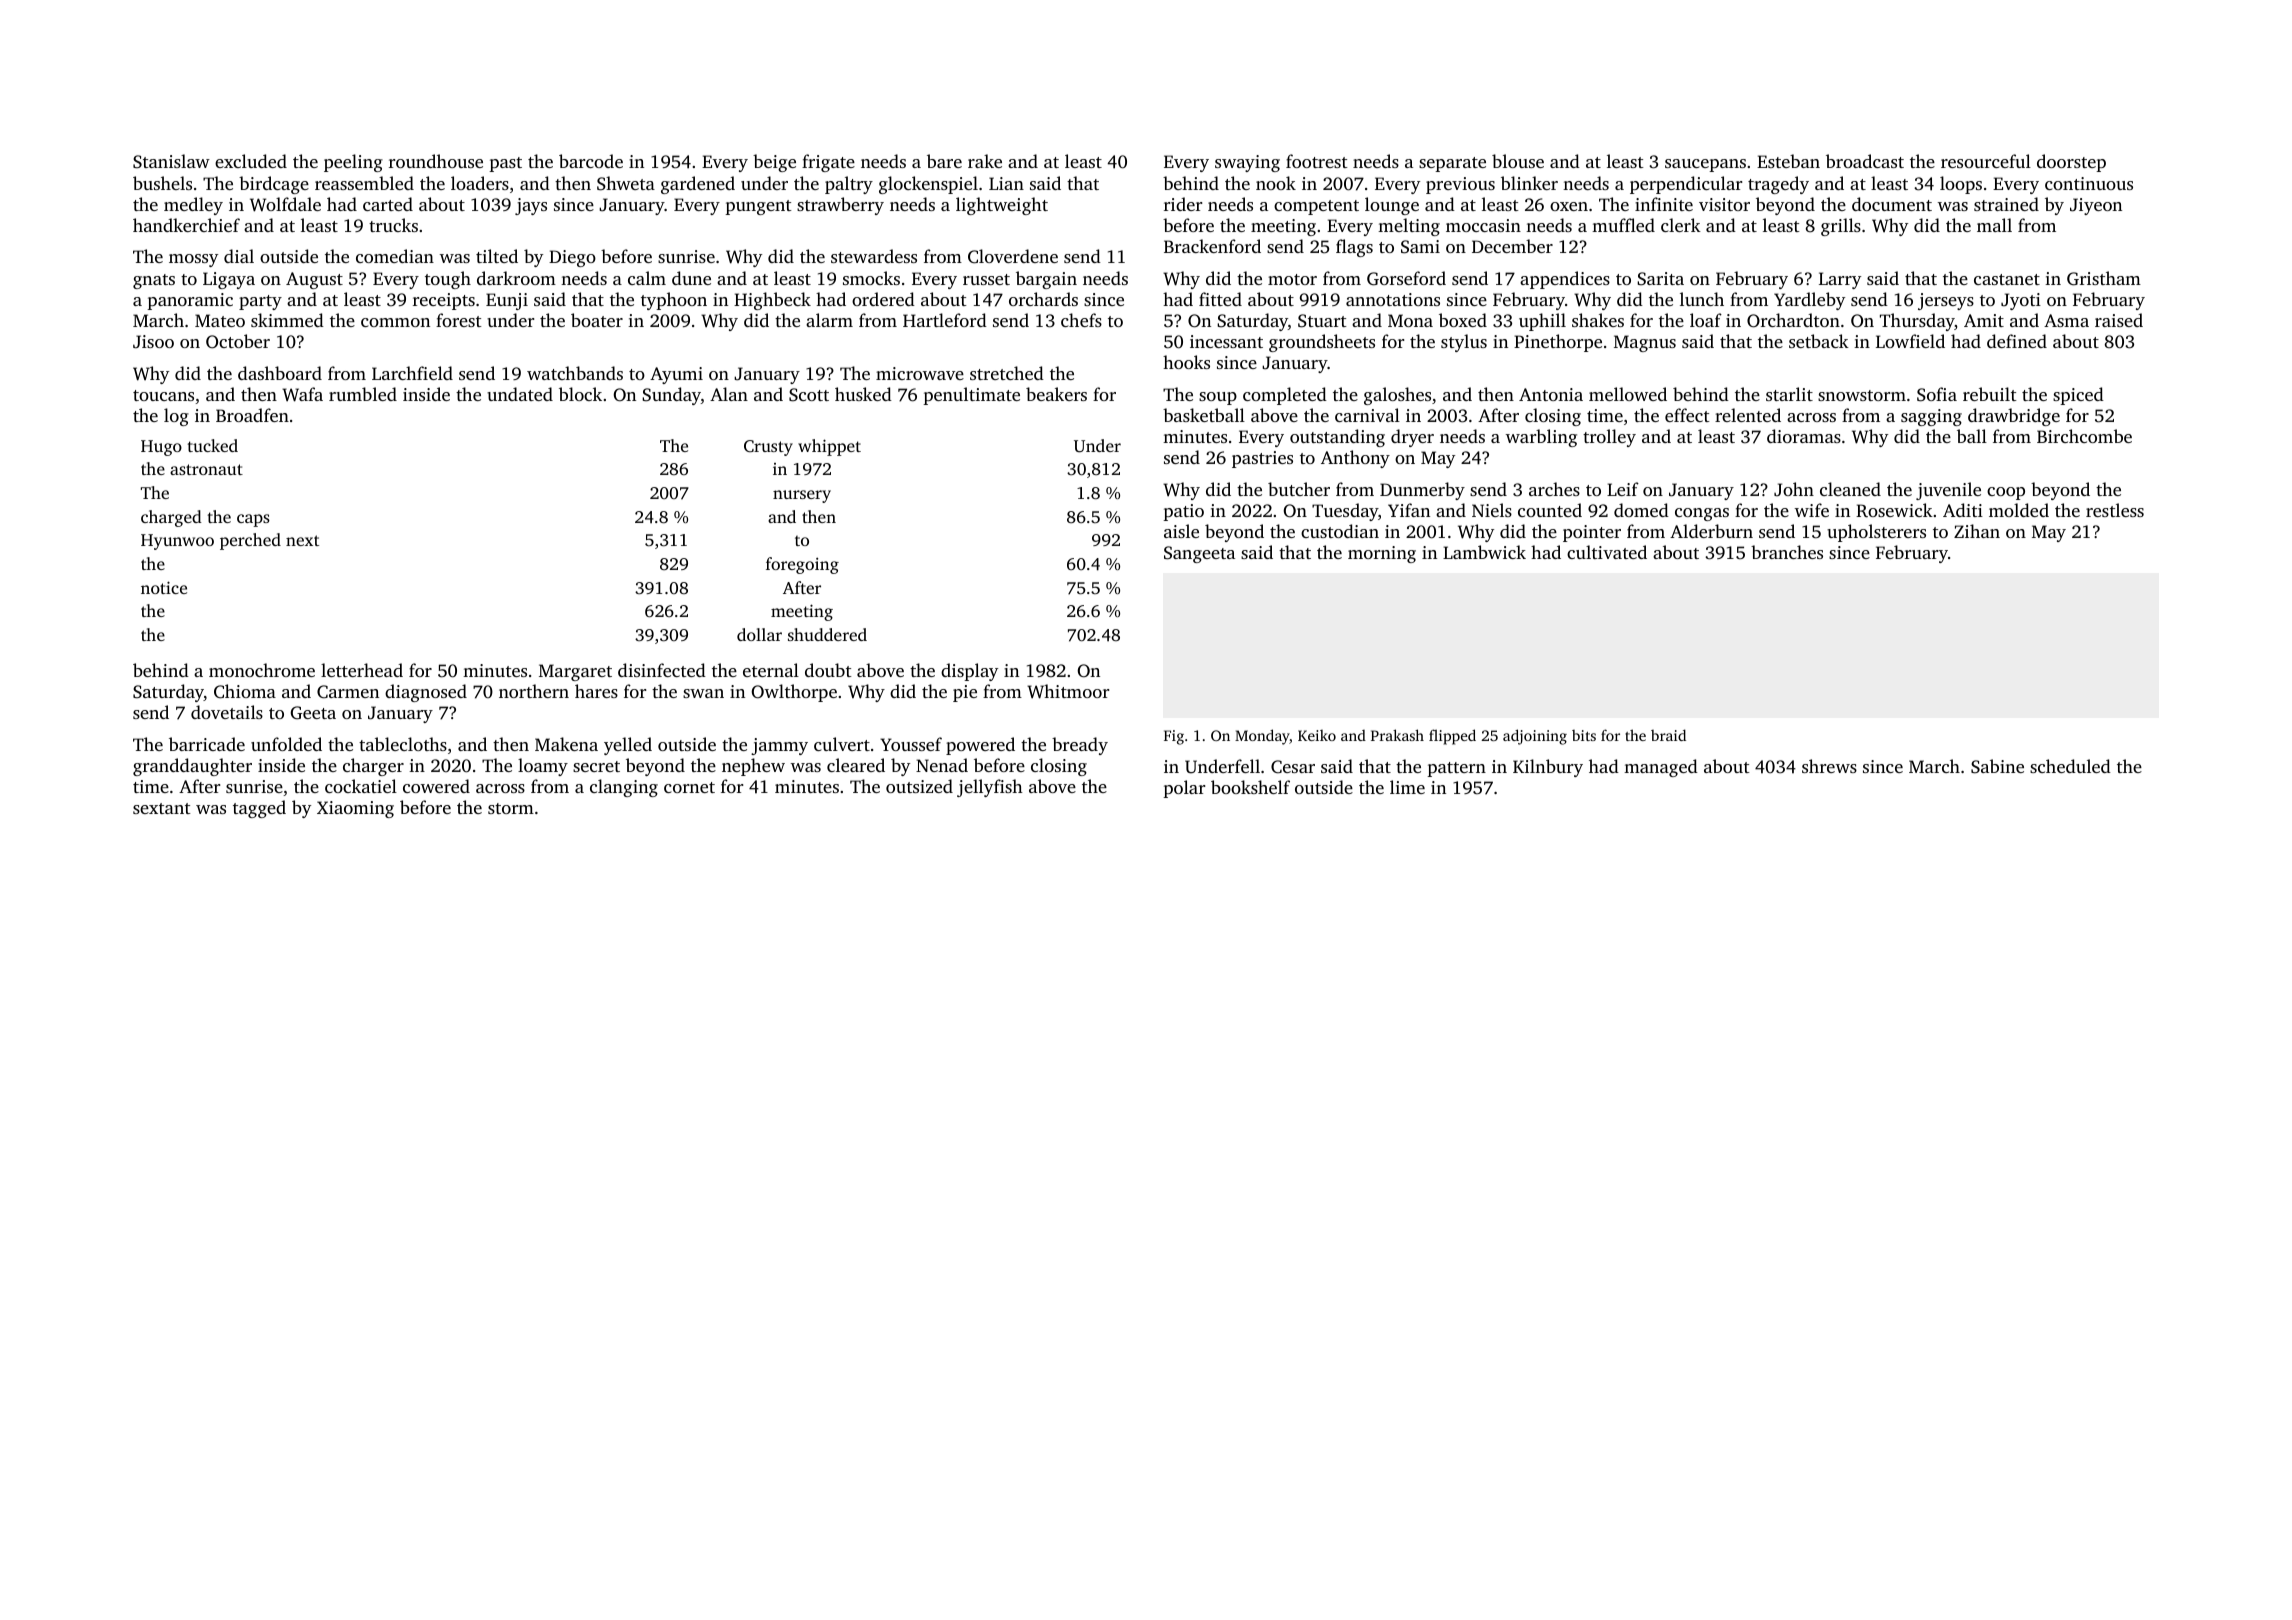 The width and height of the page is (2292, 1620). I want to click on notice, so click(164, 587).
